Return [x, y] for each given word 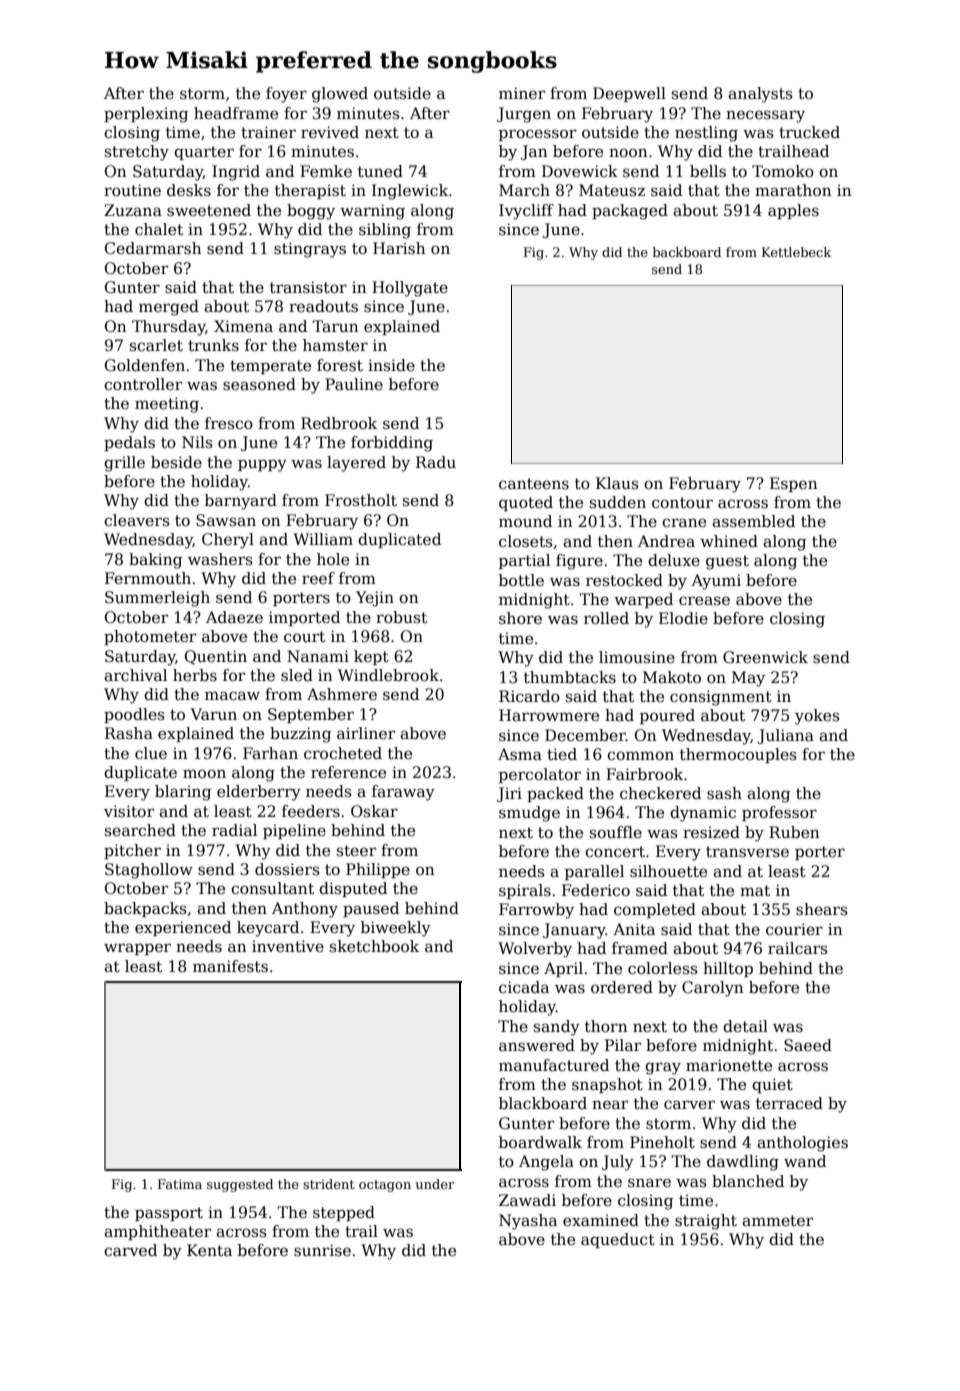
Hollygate [410, 289]
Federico [596, 890]
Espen [794, 484]
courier [794, 929]
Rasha [129, 733]
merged [169, 308]
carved [130, 1250]
